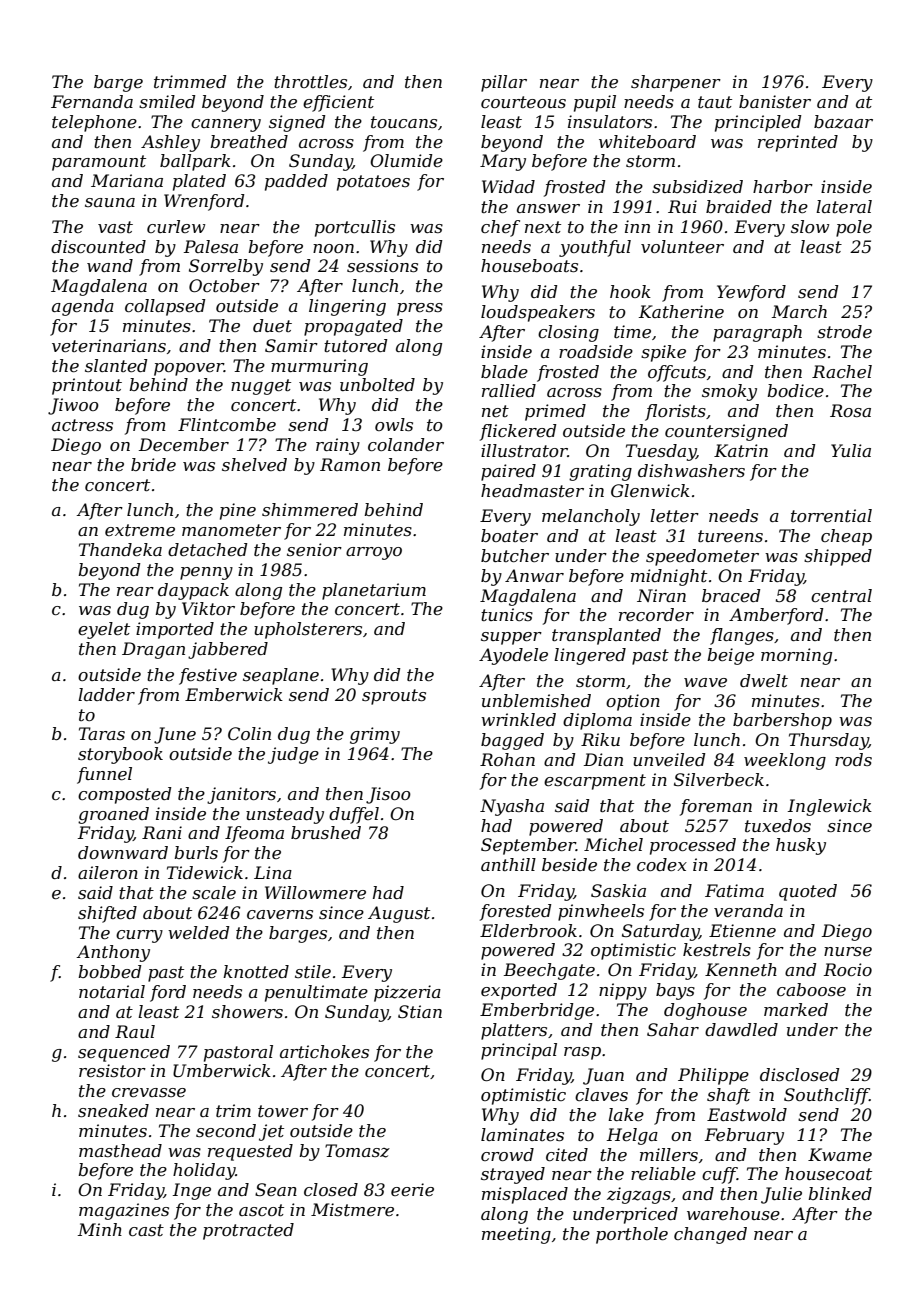 This screenshot has width=924, height=1308. What do you see at coordinates (293, 755) in the screenshot?
I see `judge` at bounding box center [293, 755].
